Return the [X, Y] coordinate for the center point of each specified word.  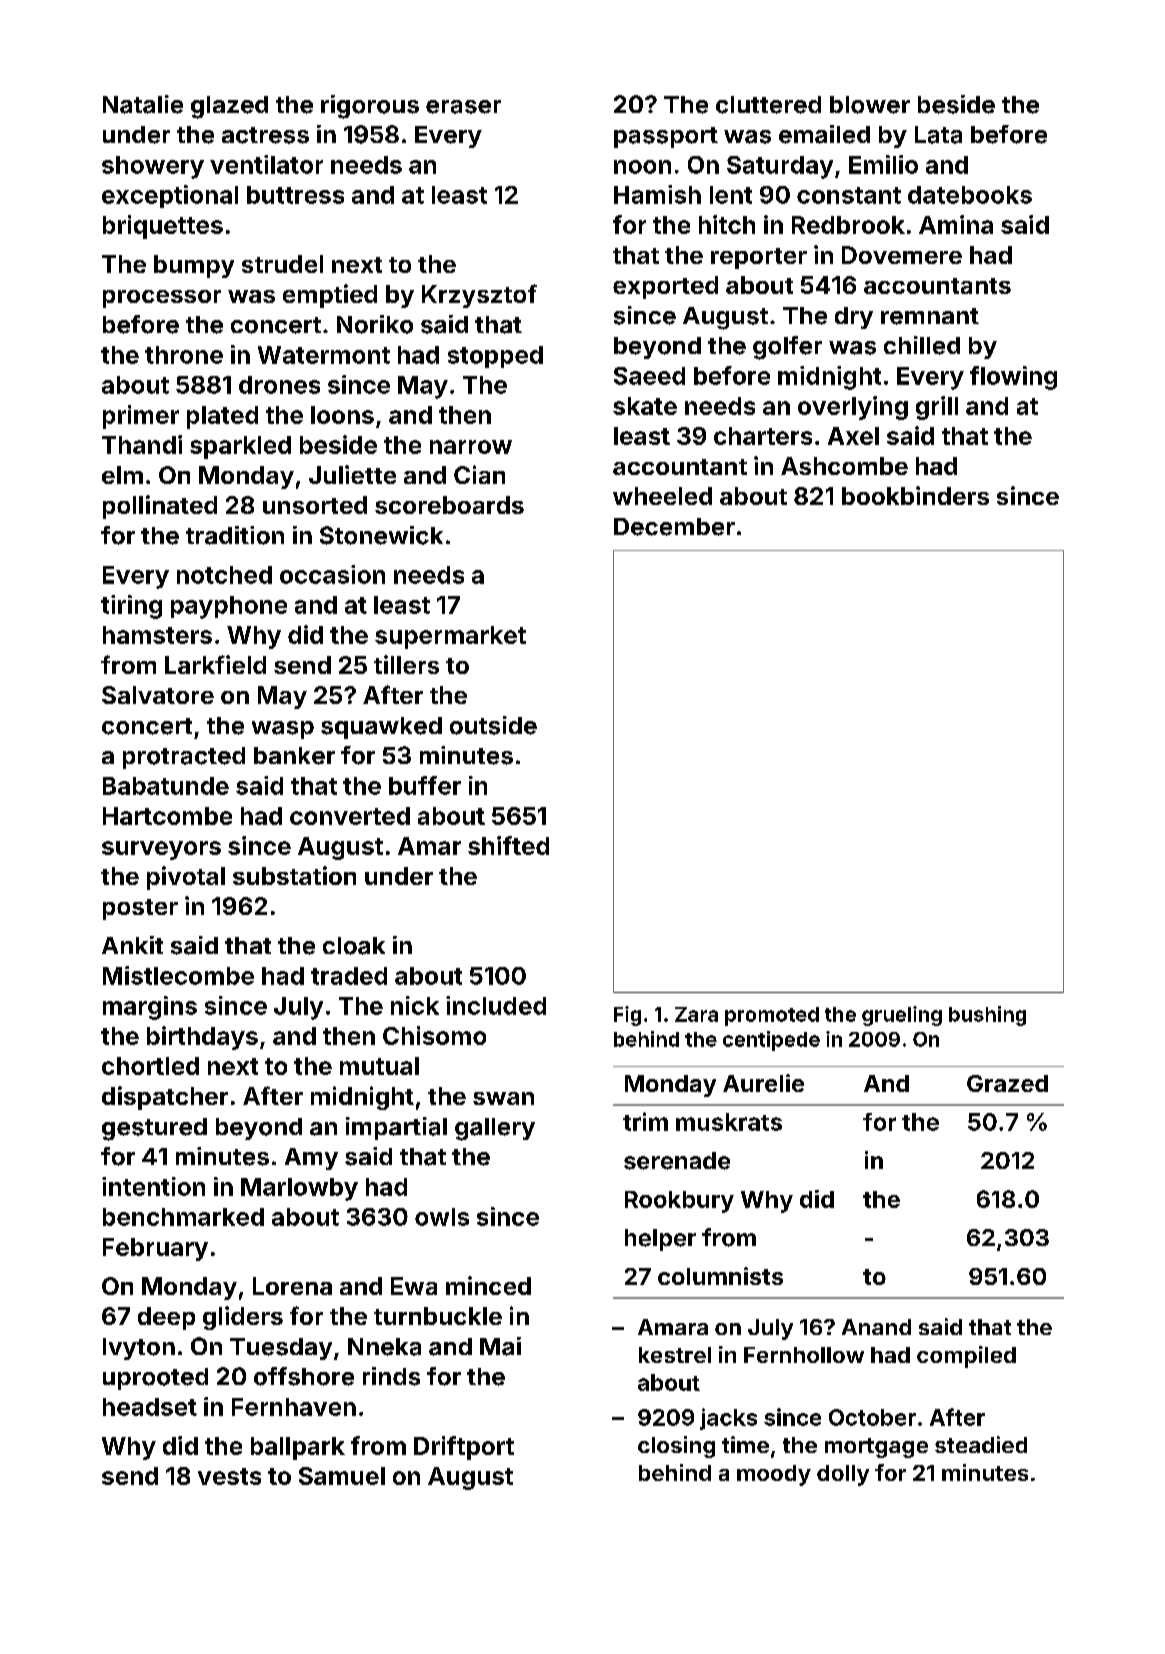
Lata [938, 135]
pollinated [160, 507]
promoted [772, 1016]
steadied [981, 1444]
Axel [853, 436]
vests [229, 1476]
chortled [150, 1066]
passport [666, 137]
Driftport [464, 1448]
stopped [495, 357]
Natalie [143, 104]
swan [503, 1098]
